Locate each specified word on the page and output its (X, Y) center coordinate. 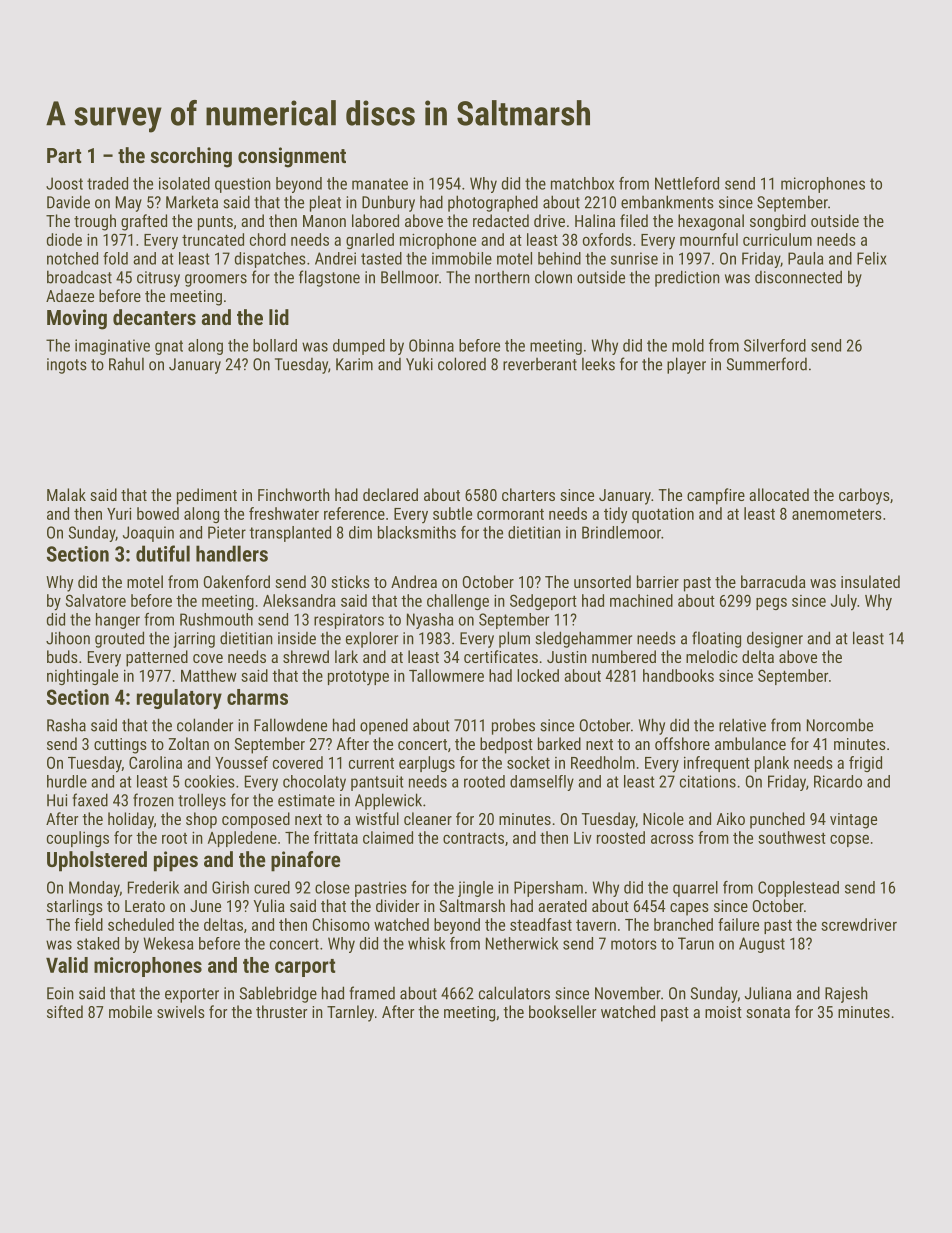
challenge (458, 602)
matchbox (582, 183)
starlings (75, 907)
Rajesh (846, 995)
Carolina (155, 762)
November (628, 993)
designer (775, 639)
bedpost (506, 745)
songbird (778, 222)
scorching (191, 157)
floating (716, 639)
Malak (66, 494)
